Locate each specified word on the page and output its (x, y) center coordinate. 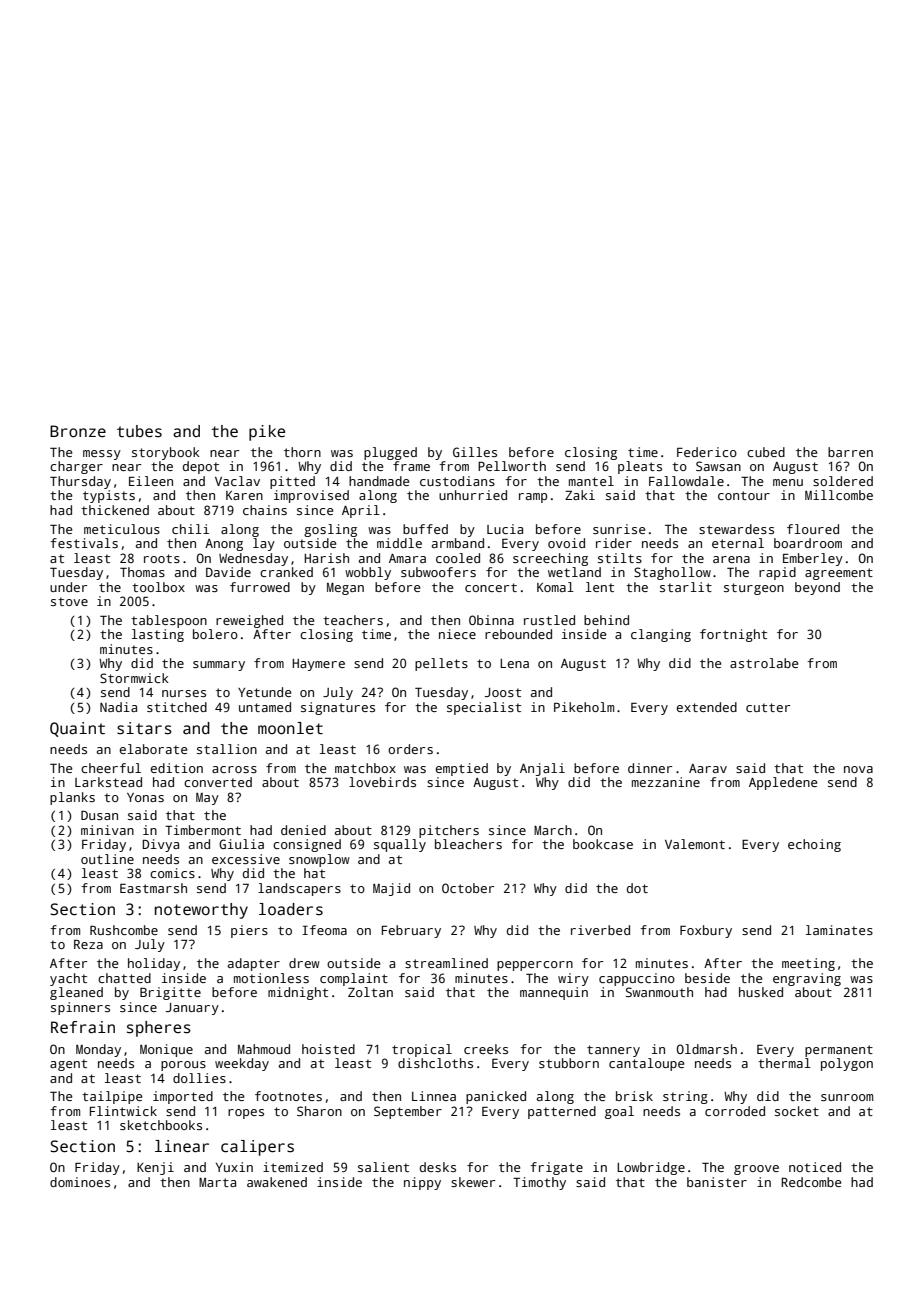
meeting (808, 964)
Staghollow (672, 573)
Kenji (155, 1168)
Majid (391, 889)
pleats (640, 467)
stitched (177, 707)
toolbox (158, 587)
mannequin (554, 993)
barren (850, 452)
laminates (839, 930)
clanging (661, 635)
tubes (139, 431)
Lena (514, 663)
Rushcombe (124, 930)
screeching (550, 559)
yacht (68, 979)
